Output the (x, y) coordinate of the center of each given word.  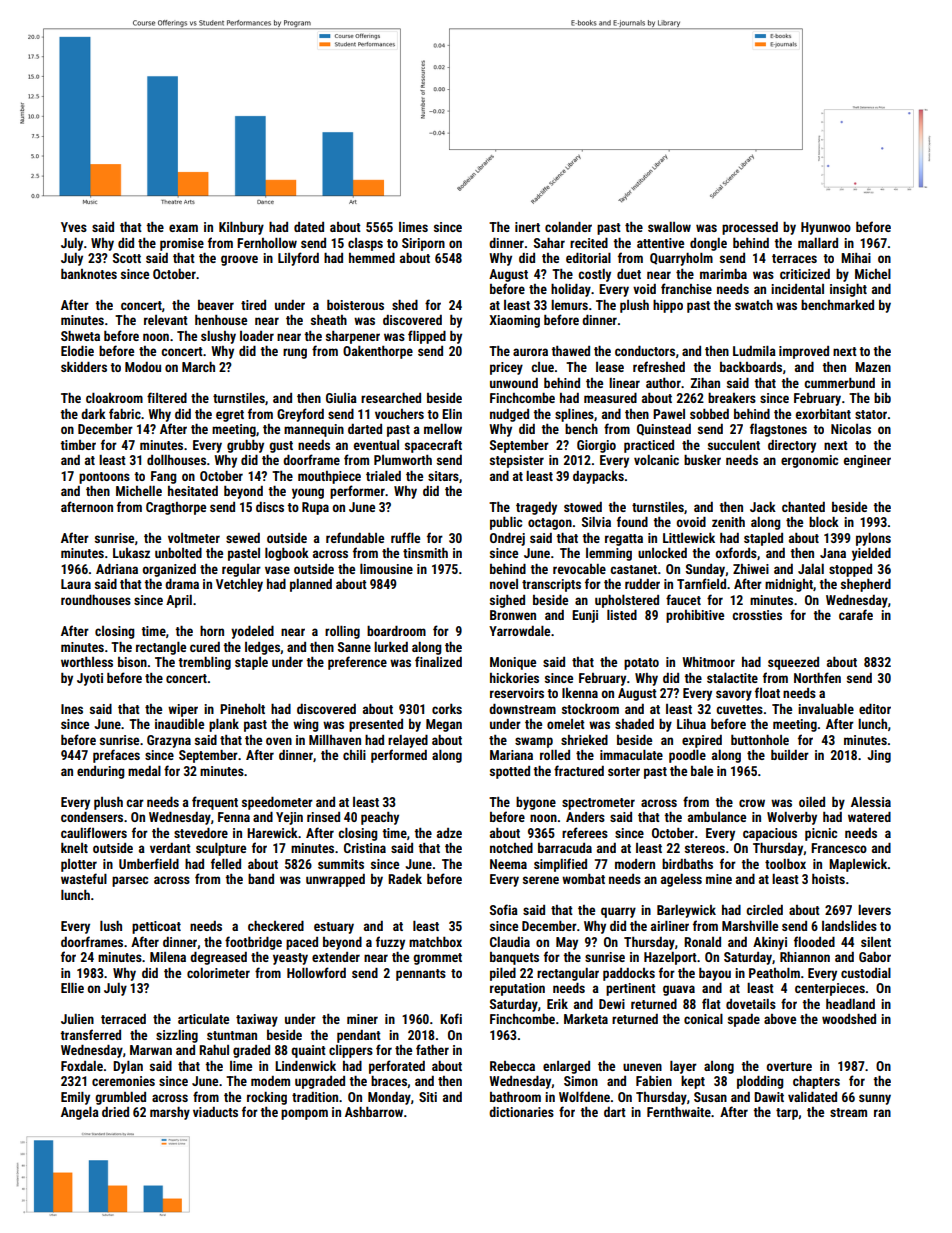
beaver (216, 305)
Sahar (549, 243)
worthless (87, 662)
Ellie (72, 988)
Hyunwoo (826, 228)
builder (790, 755)
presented (376, 725)
